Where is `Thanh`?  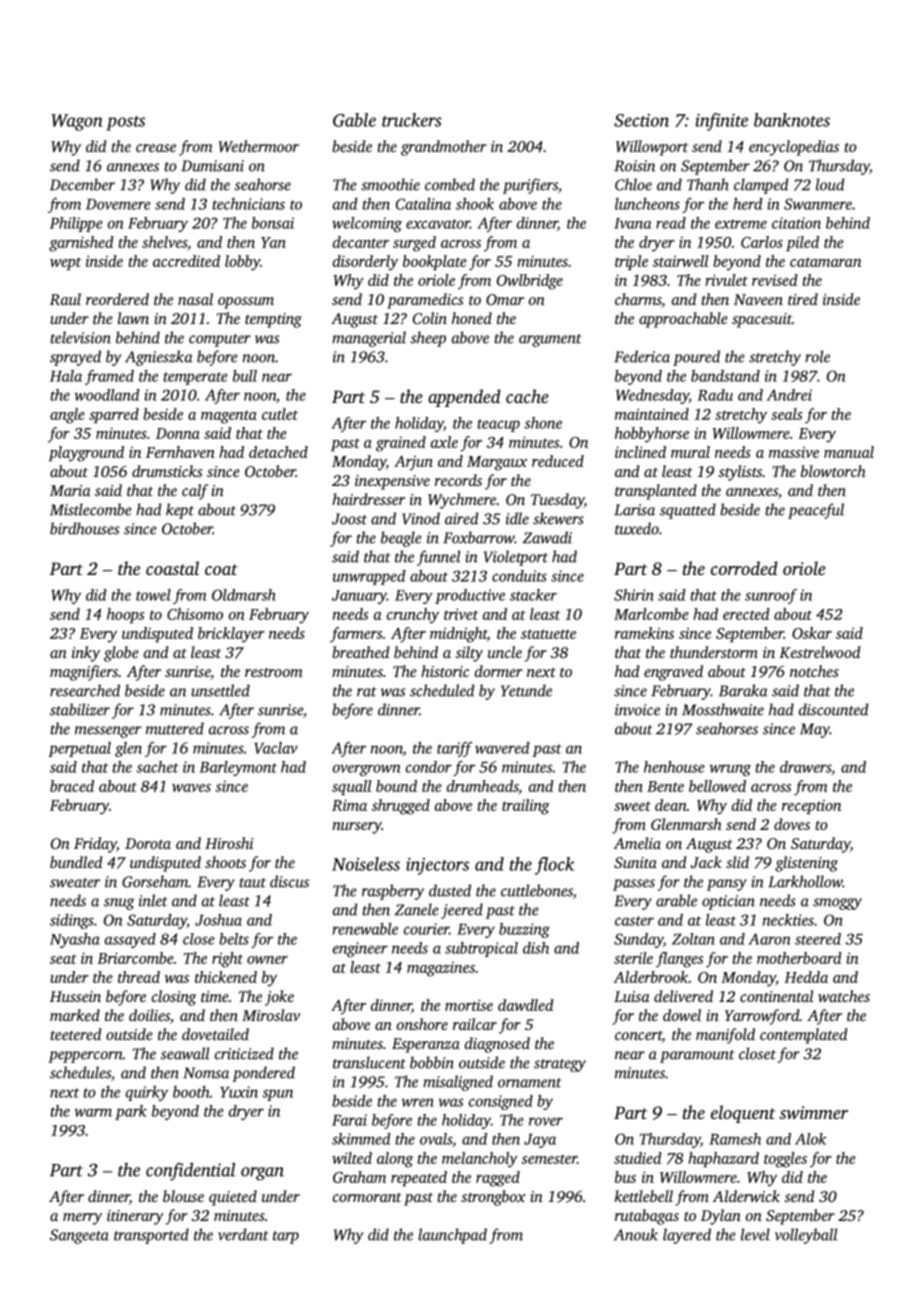 Thanh is located at coordinates (708, 184).
